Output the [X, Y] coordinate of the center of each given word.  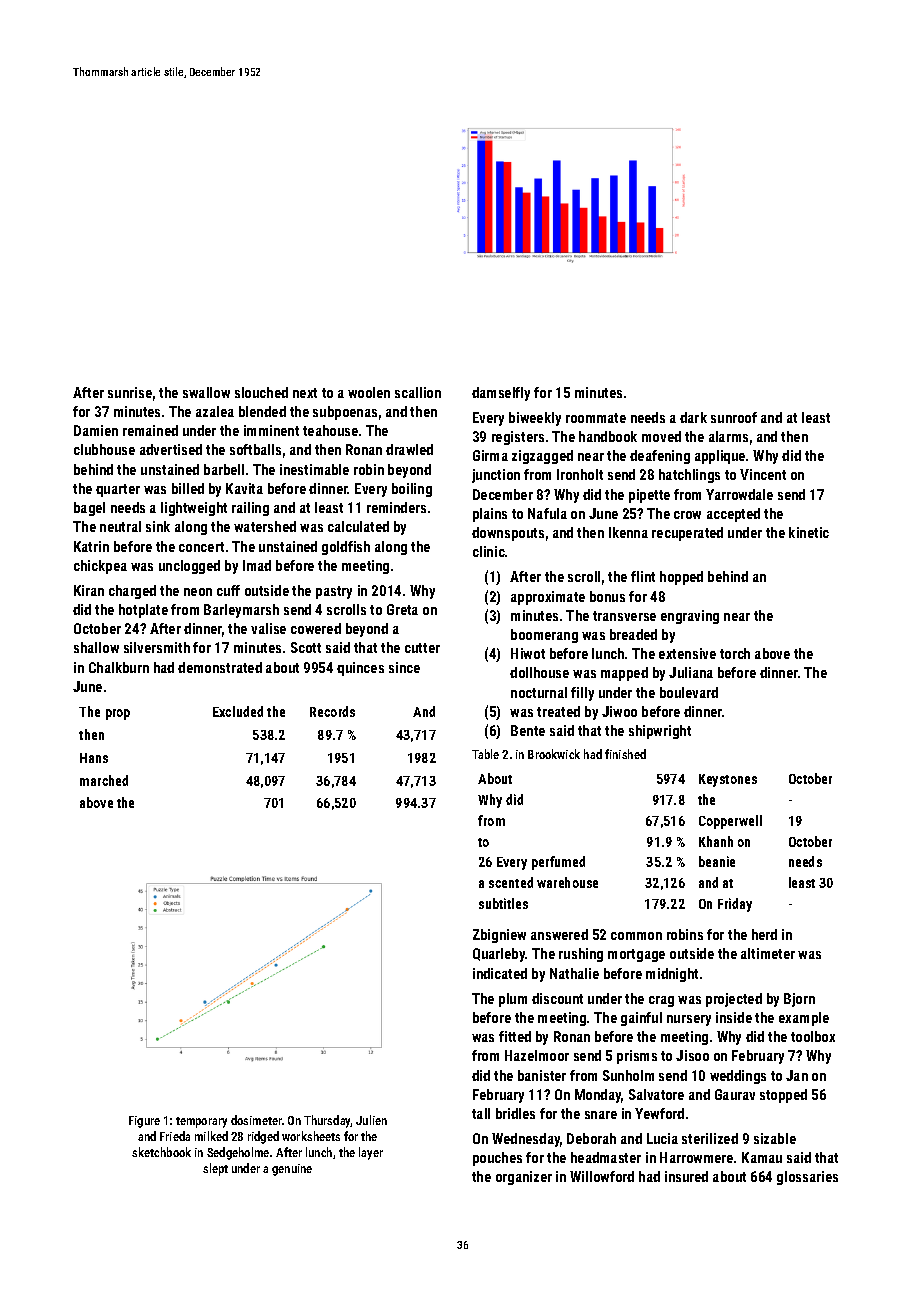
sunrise [130, 392]
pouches [497, 1159]
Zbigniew [499, 936]
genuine [292, 1170]
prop [118, 714]
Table [485, 754]
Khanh [716, 841]
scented [511, 882]
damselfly [501, 394]
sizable [775, 1138]
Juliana [691, 672]
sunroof [734, 417]
